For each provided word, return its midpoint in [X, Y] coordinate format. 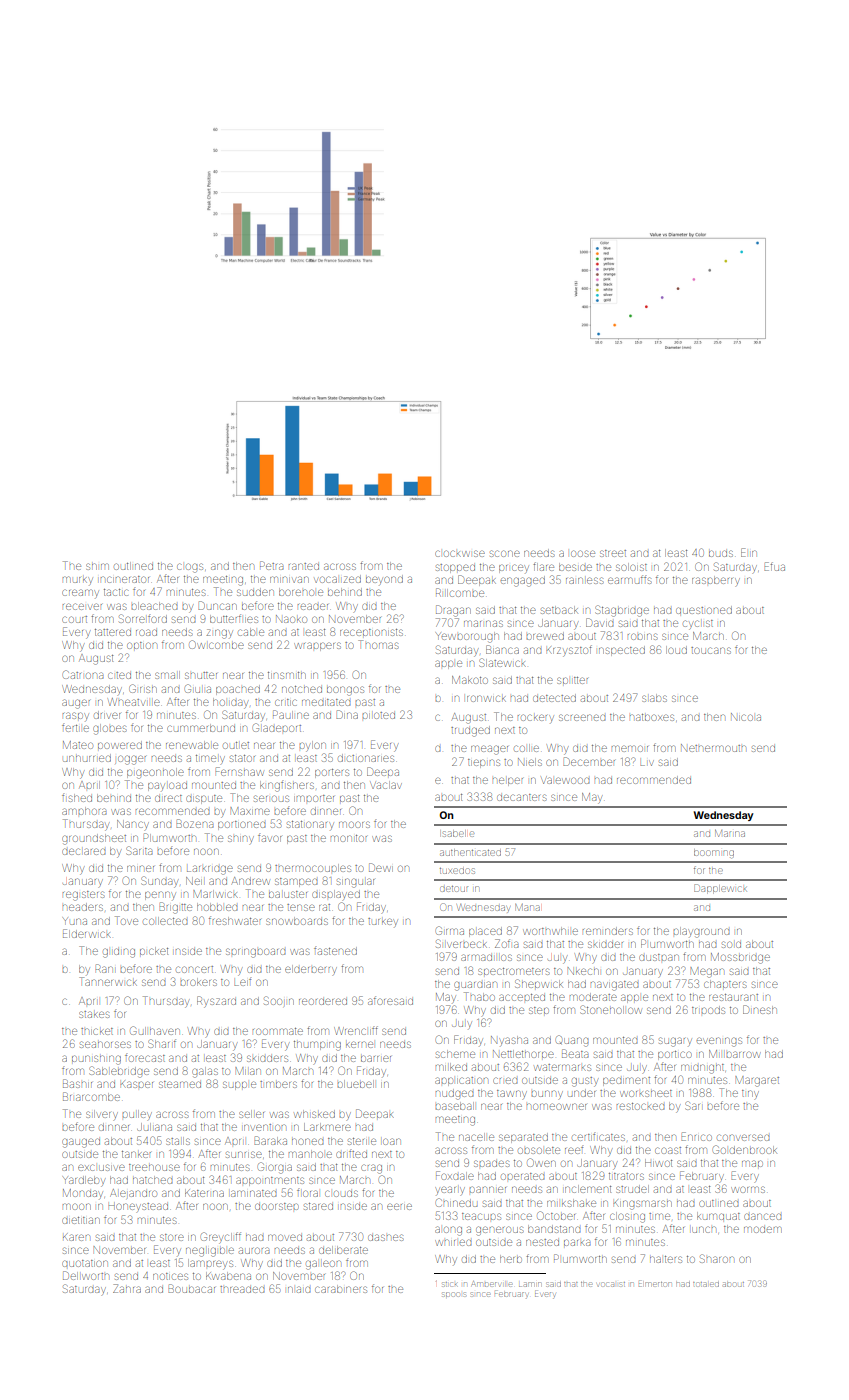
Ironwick [486, 698]
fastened [335, 951]
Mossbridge [740, 958]
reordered [323, 1001]
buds [721, 553]
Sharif [162, 1043]
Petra [272, 565]
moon [77, 1206]
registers [84, 896]
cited [119, 675]
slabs [654, 698]
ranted [304, 566]
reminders [608, 931]
